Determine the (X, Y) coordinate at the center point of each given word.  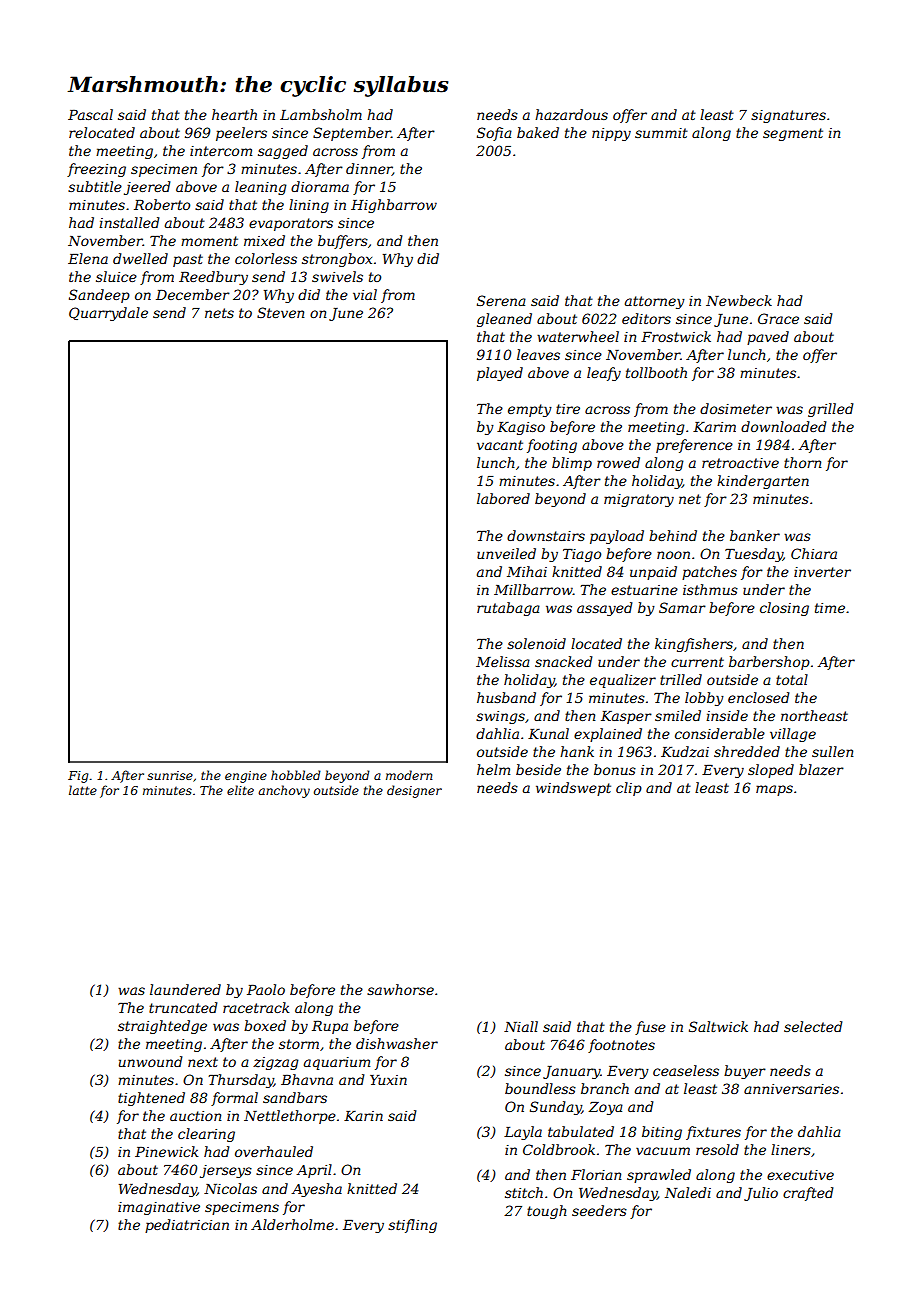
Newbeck (739, 300)
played (500, 374)
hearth (234, 114)
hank (577, 751)
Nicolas (230, 1188)
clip (629, 789)
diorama (320, 186)
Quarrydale (108, 314)
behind (673, 535)
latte (83, 790)
